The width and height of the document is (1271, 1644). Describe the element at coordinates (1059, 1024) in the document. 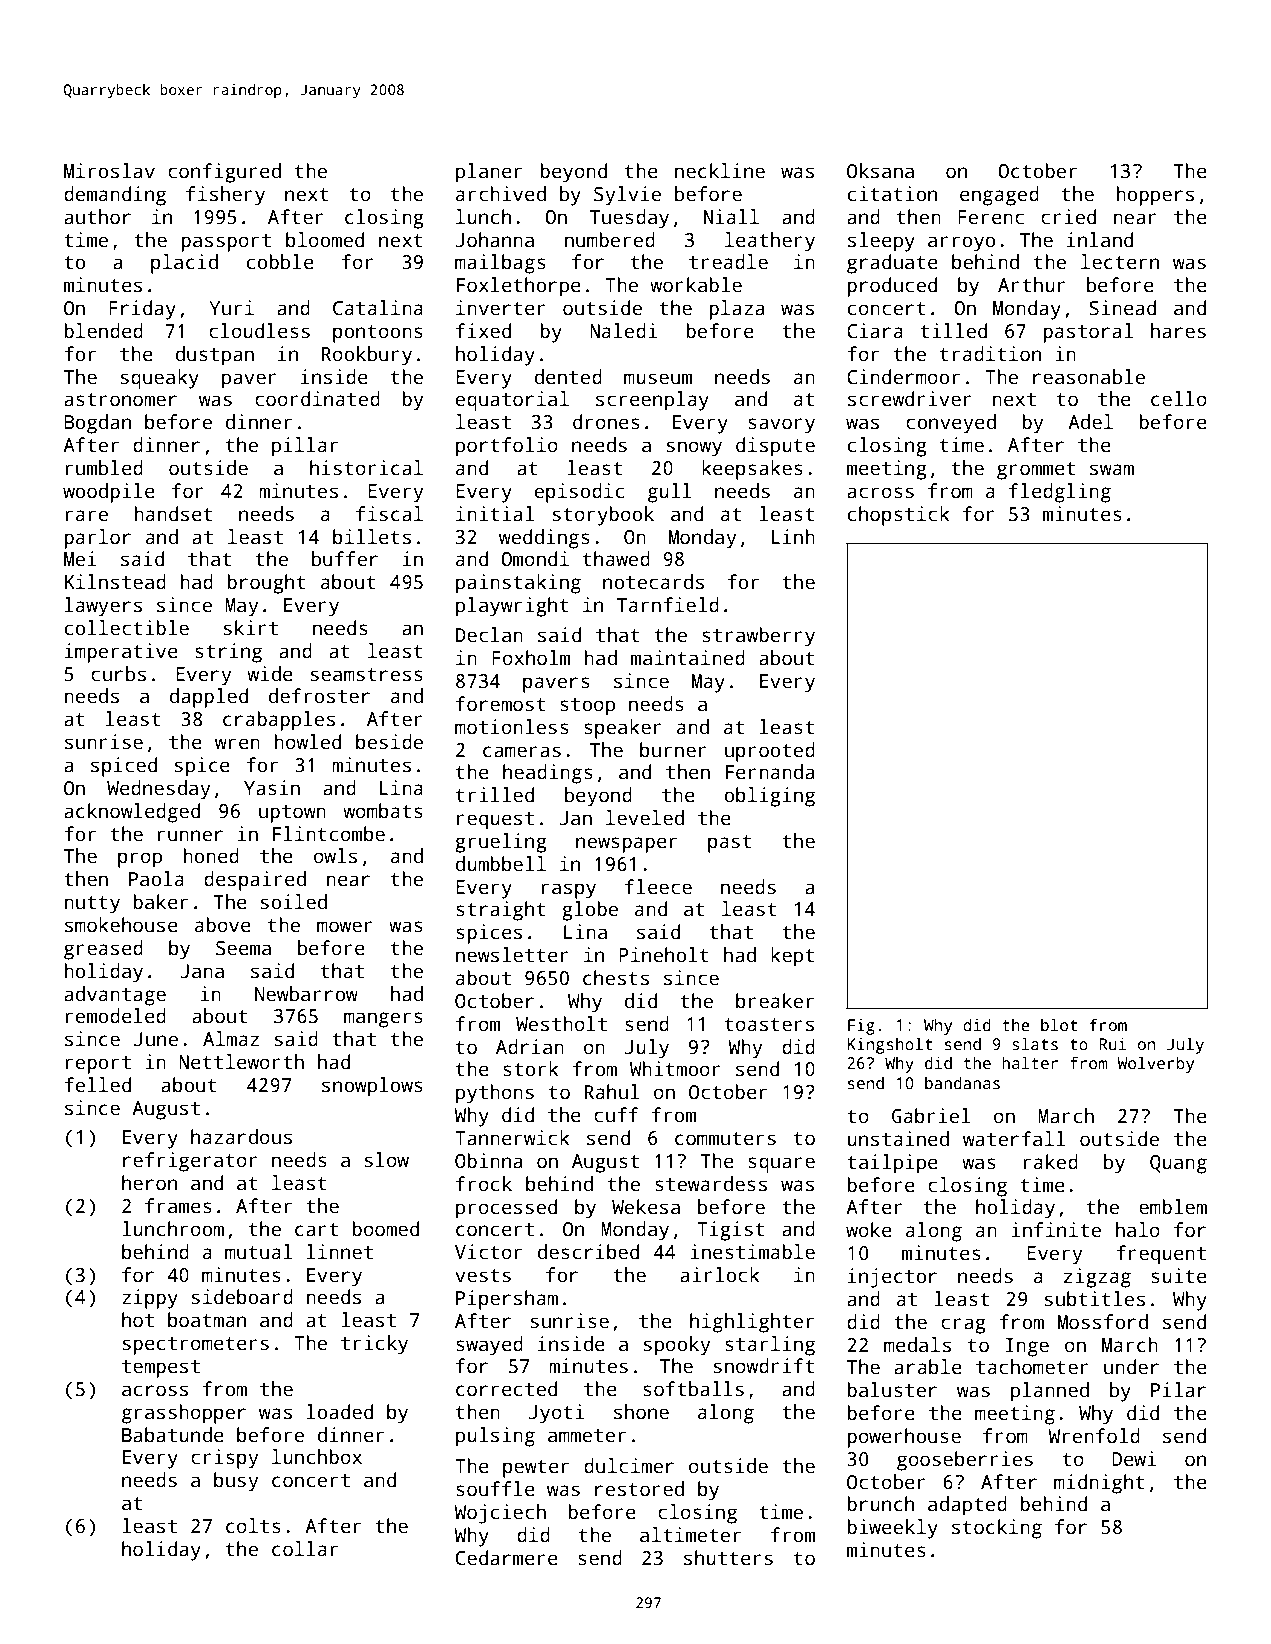

I see `blot` at that location.
